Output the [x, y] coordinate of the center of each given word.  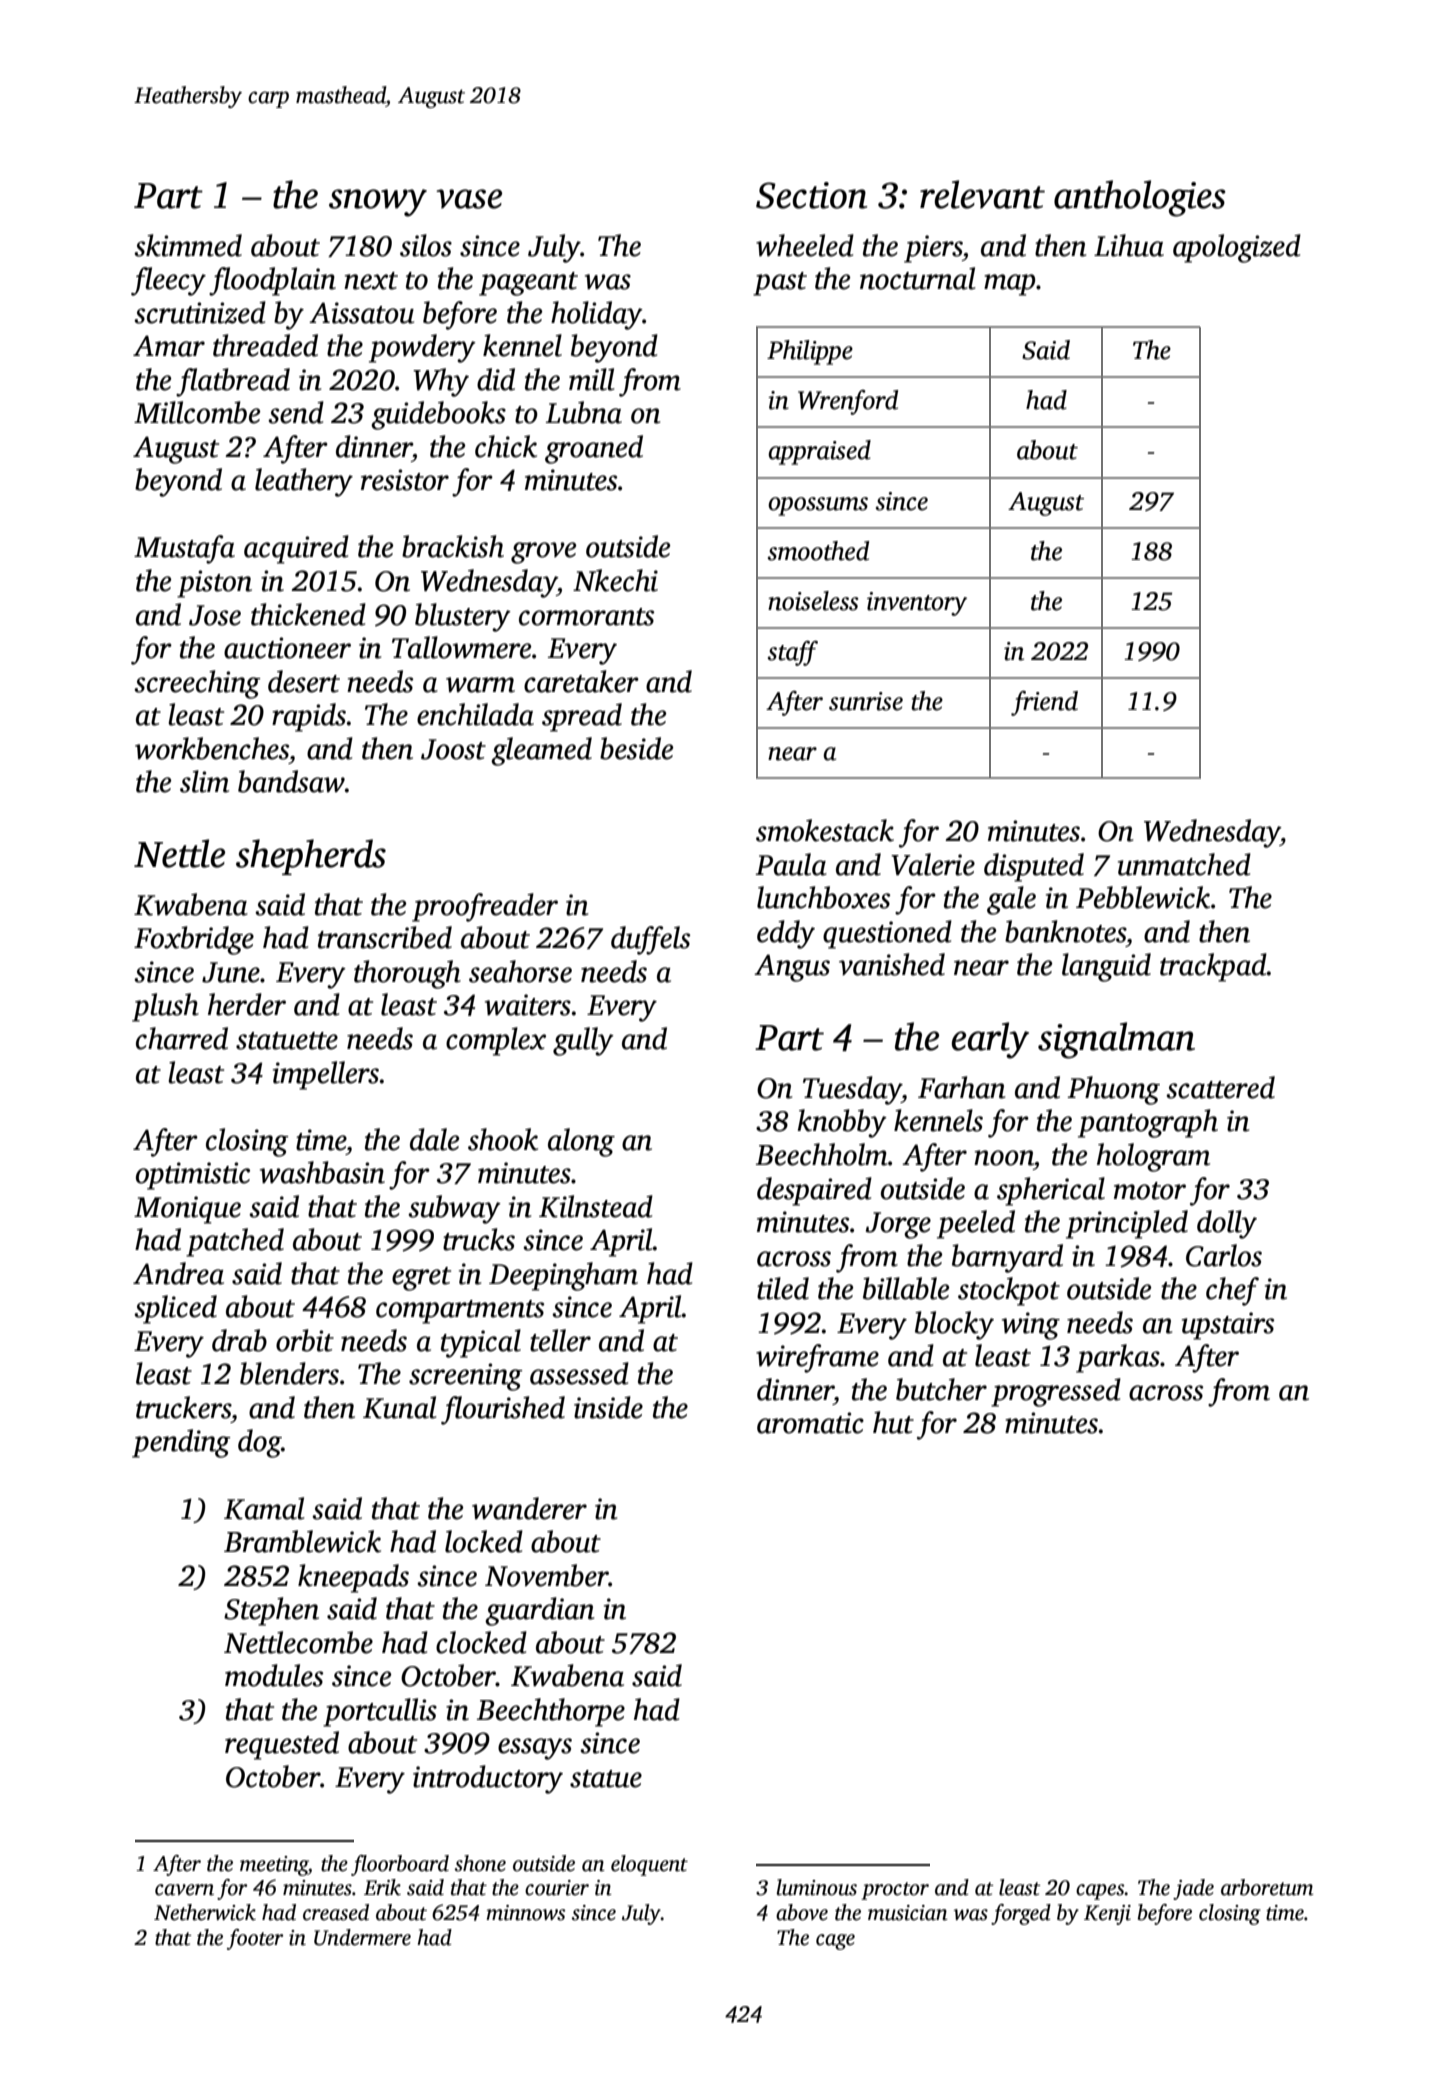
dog [259, 1443]
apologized [1237, 248]
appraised [819, 452]
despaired [814, 1191]
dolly [1227, 1224]
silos [426, 245]
